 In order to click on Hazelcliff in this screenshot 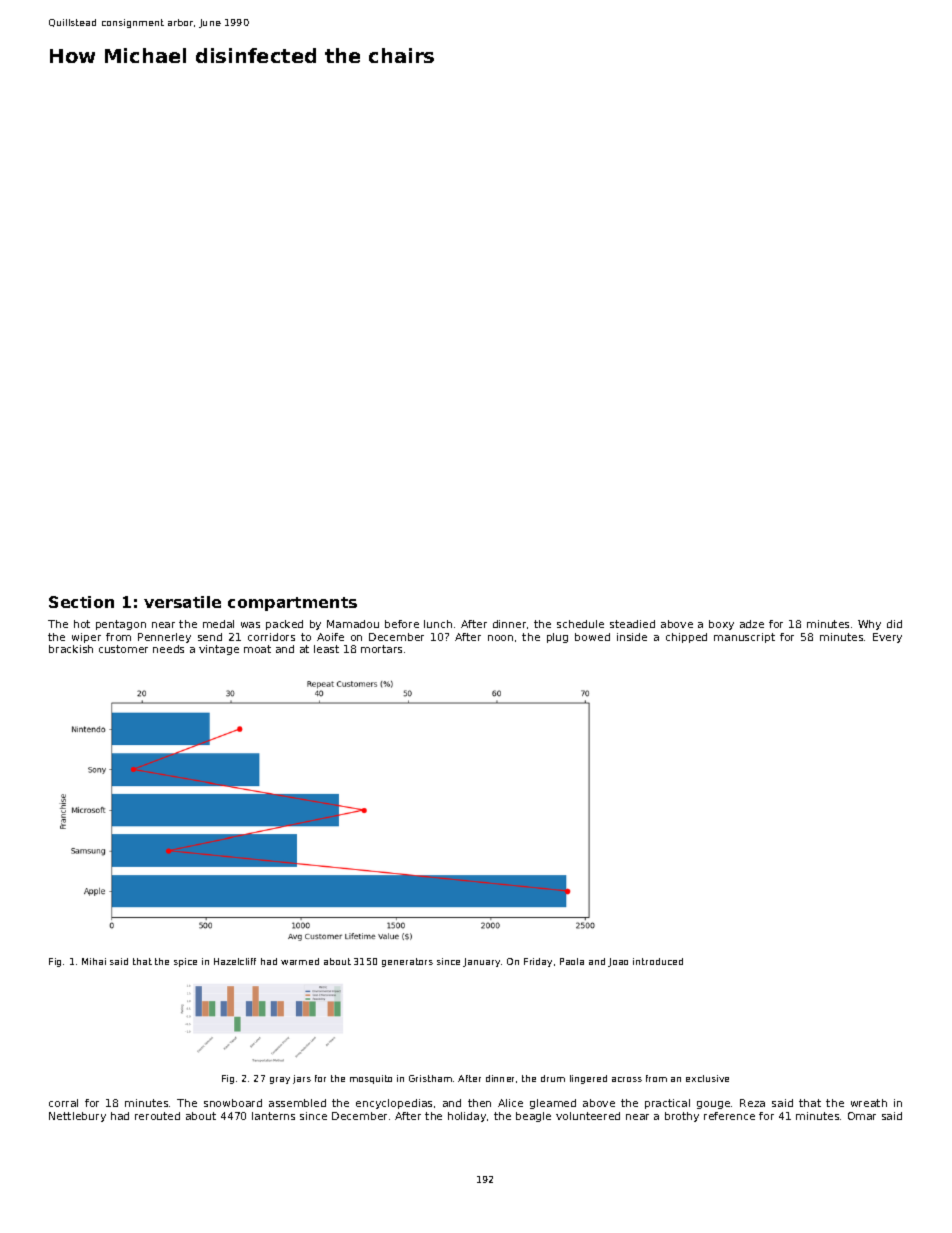, I will do `click(235, 961)`.
